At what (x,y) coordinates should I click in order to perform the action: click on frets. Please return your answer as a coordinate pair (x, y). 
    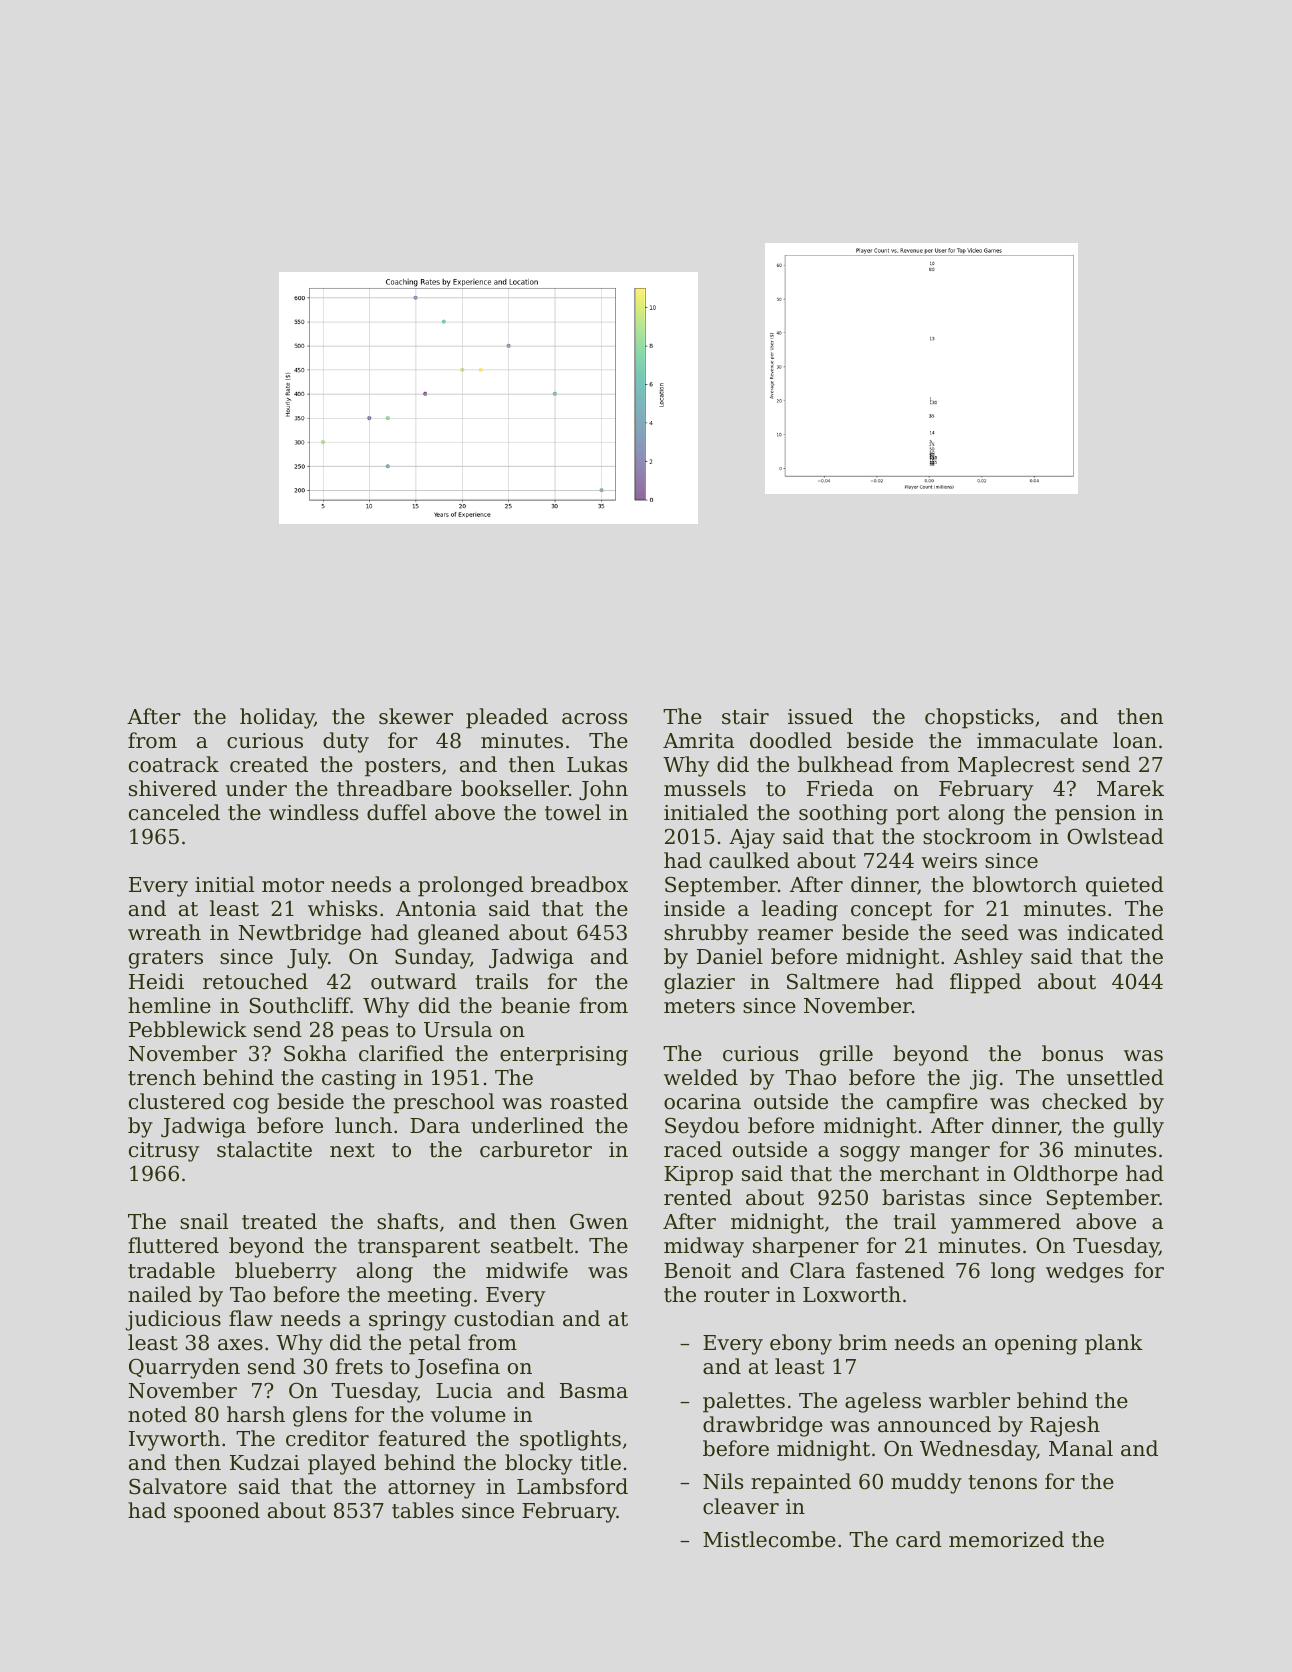
    Looking at the image, I should click on (359, 1366).
